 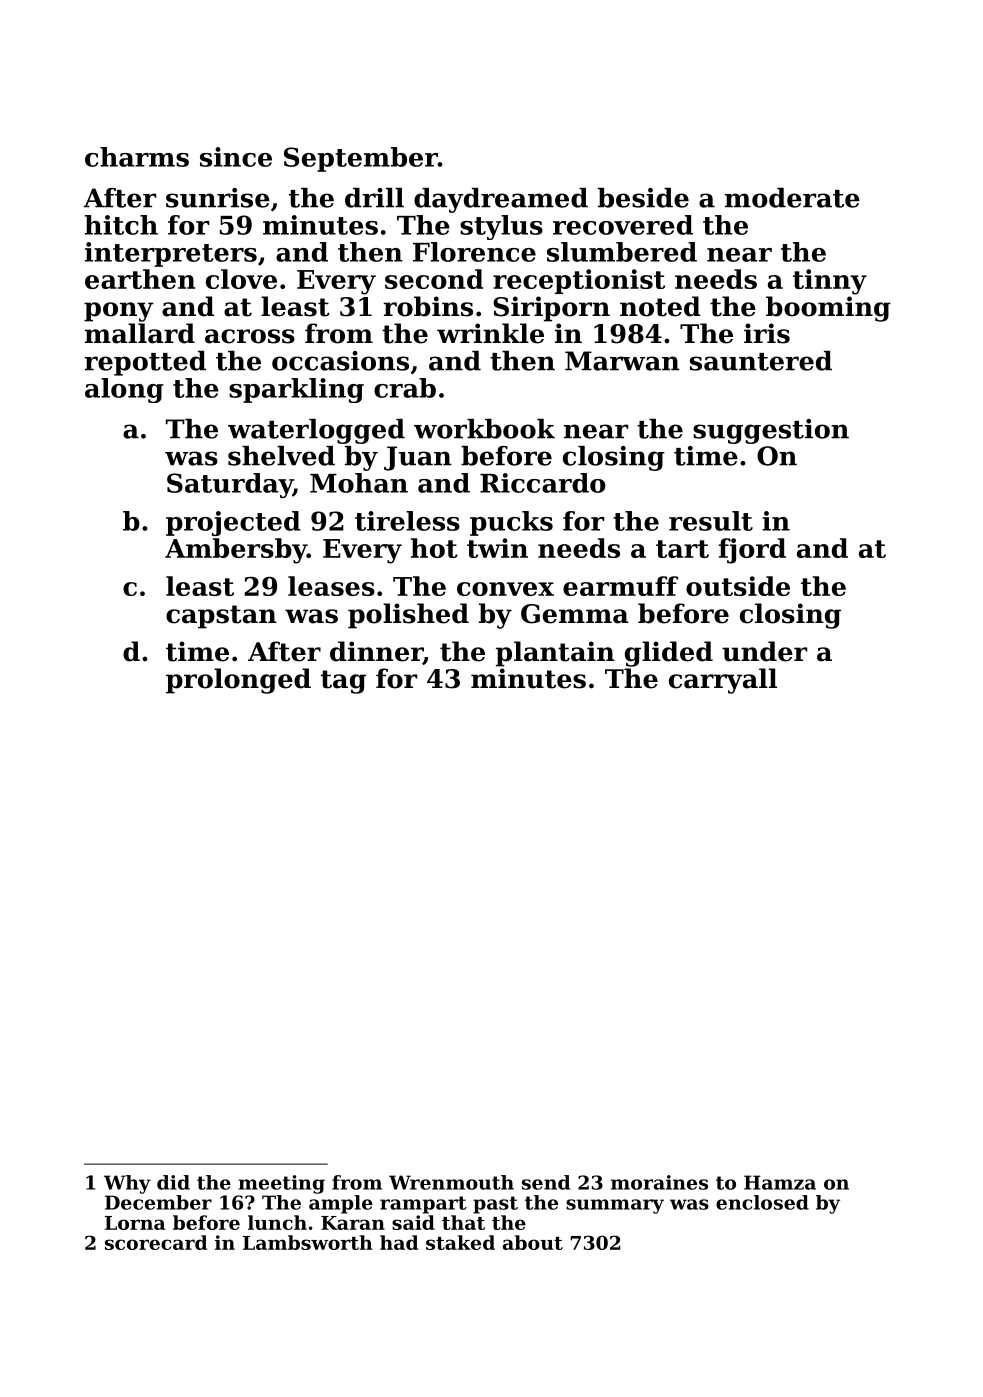 I want to click on capstan, so click(x=221, y=617).
